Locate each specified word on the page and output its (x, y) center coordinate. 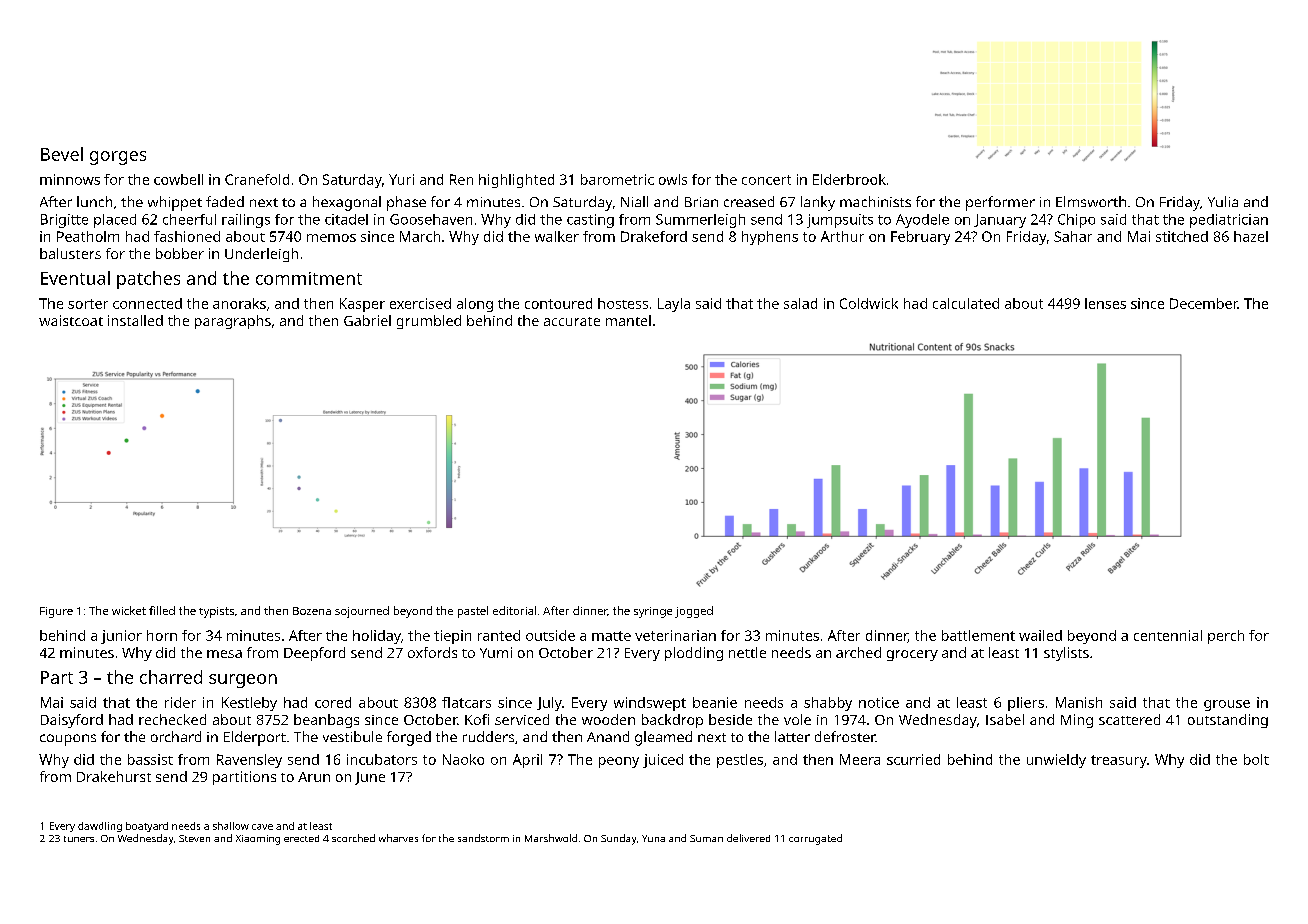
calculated (966, 303)
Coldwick (869, 303)
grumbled (429, 322)
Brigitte (64, 221)
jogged (694, 612)
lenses (1105, 303)
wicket (129, 610)
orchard (176, 736)
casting (590, 221)
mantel (628, 320)
